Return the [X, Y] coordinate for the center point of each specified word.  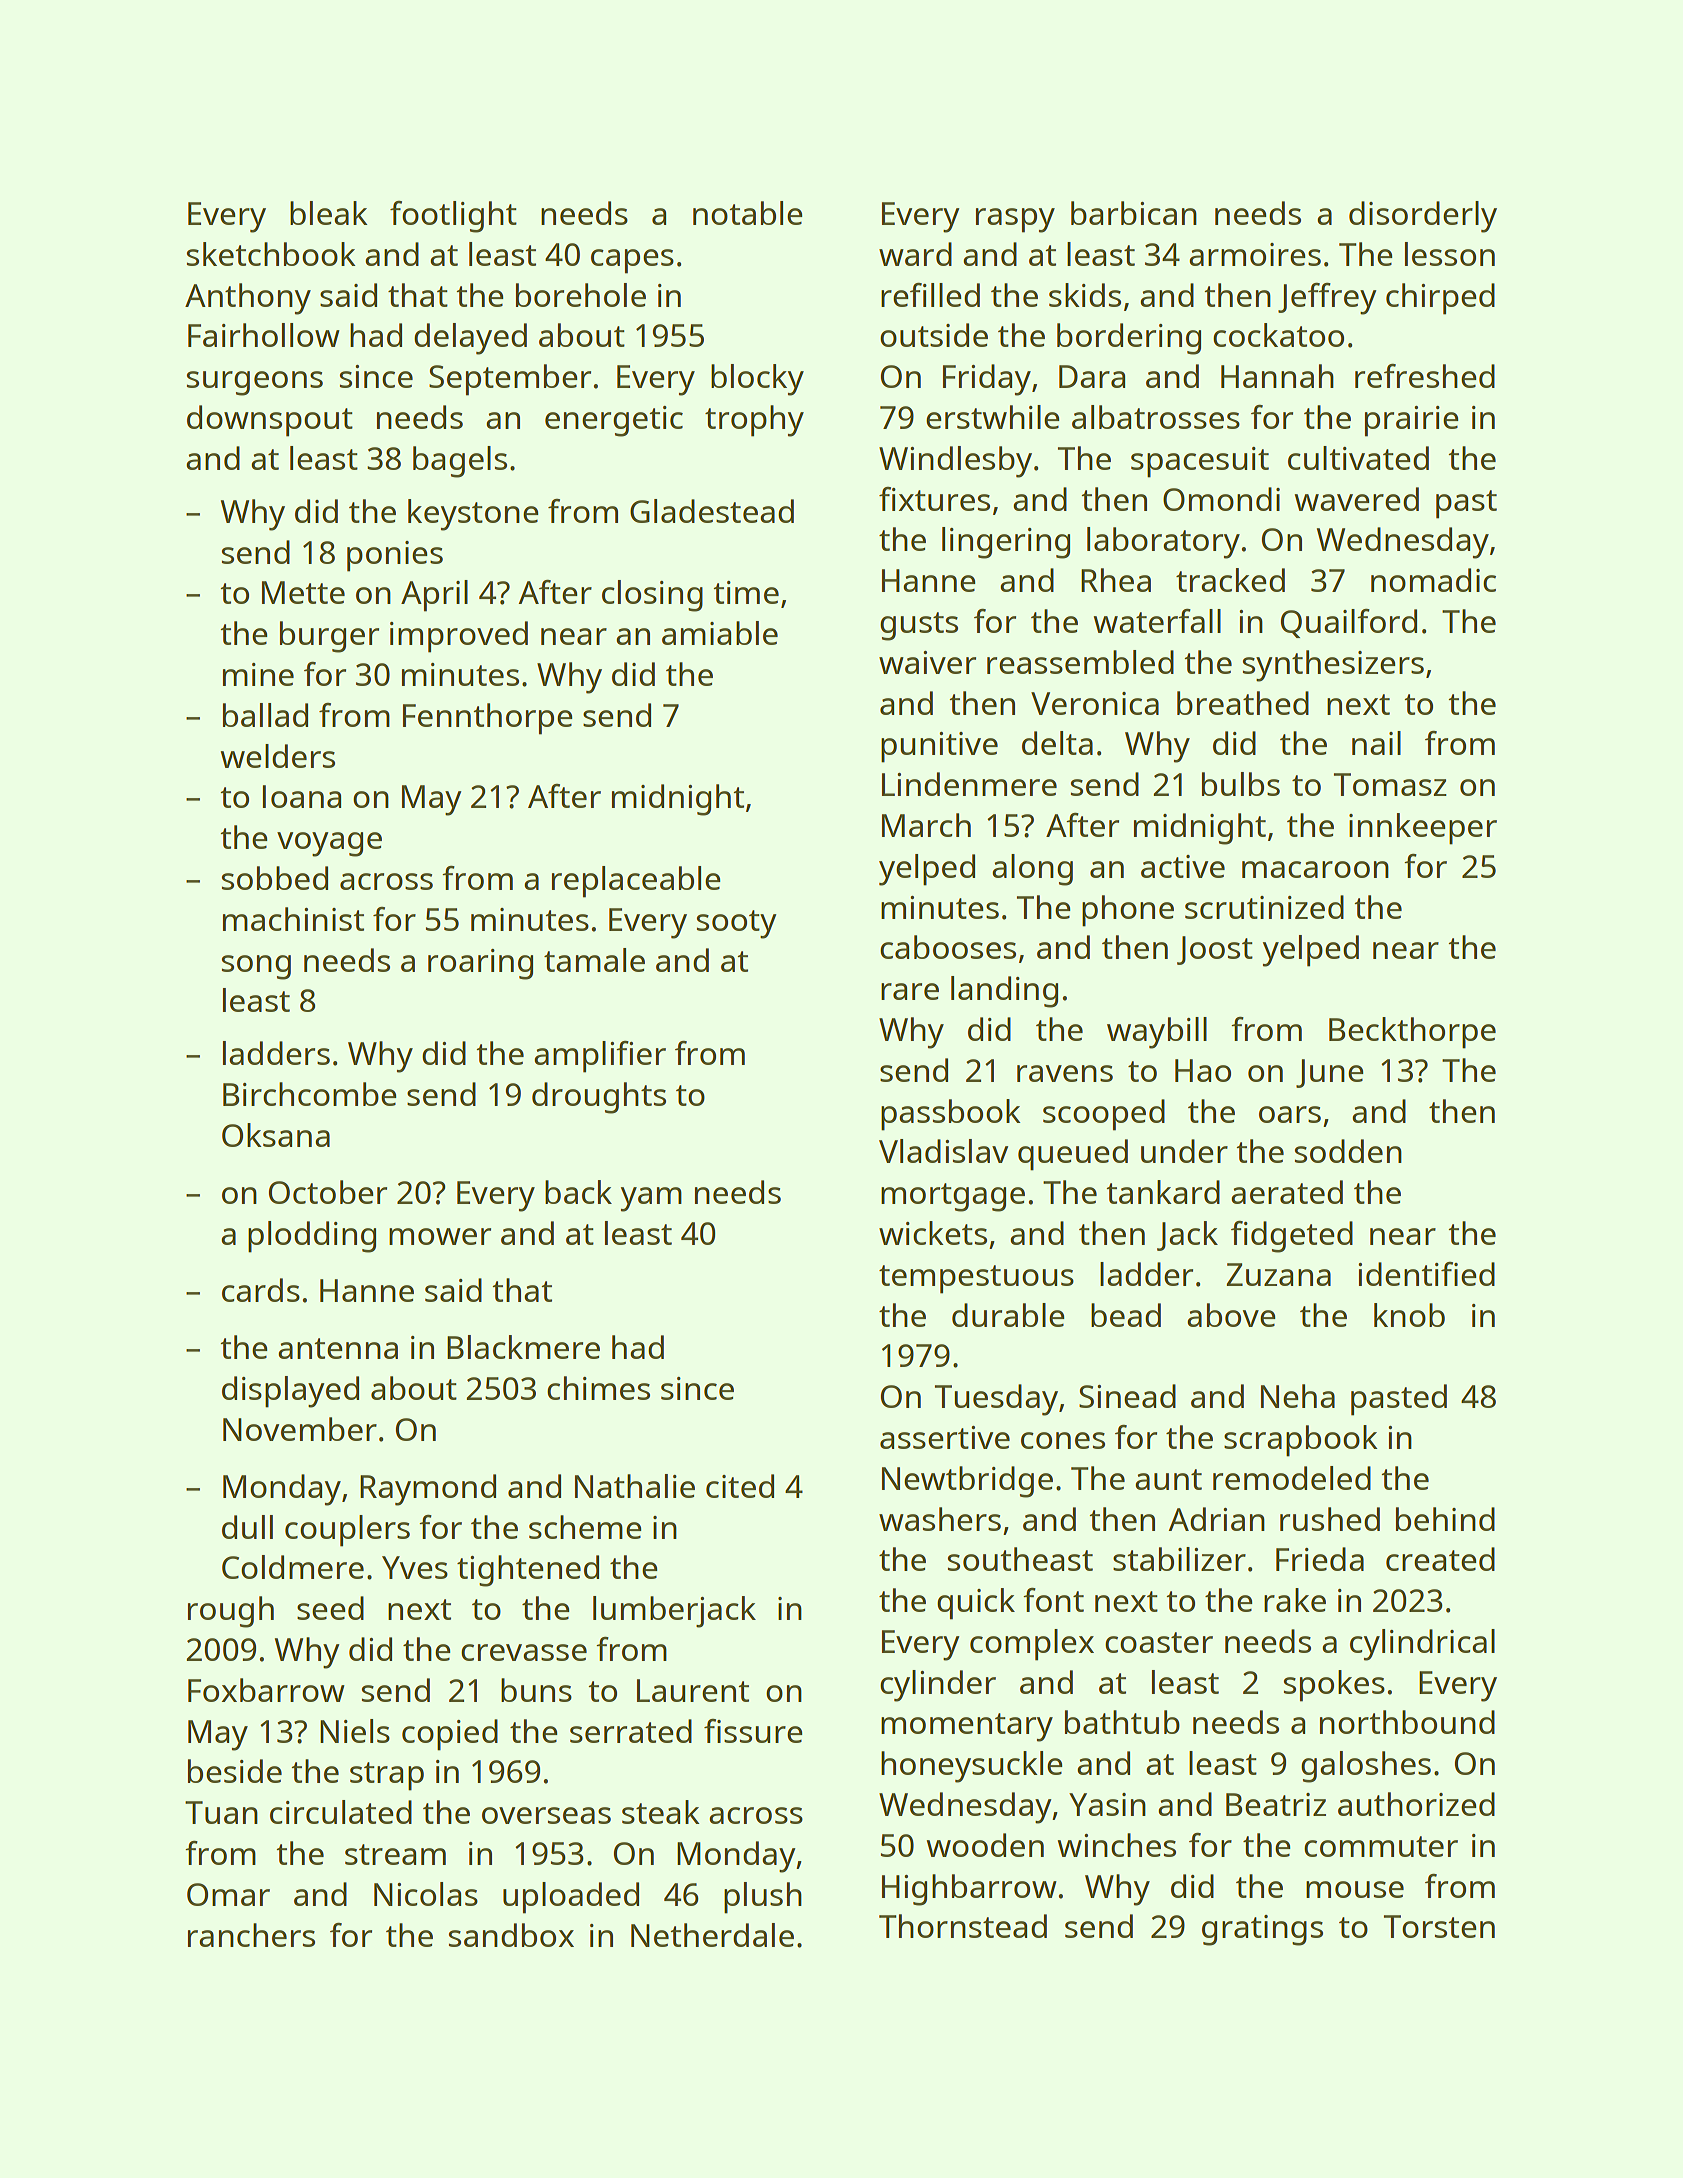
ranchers [251, 1935]
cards [261, 1290]
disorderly [1423, 217]
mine [258, 674]
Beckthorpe [1412, 1033]
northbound [1407, 1722]
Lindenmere [969, 784]
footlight [453, 217]
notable [748, 213]
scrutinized [1264, 907]
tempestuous [976, 1279]
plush [763, 1898]
